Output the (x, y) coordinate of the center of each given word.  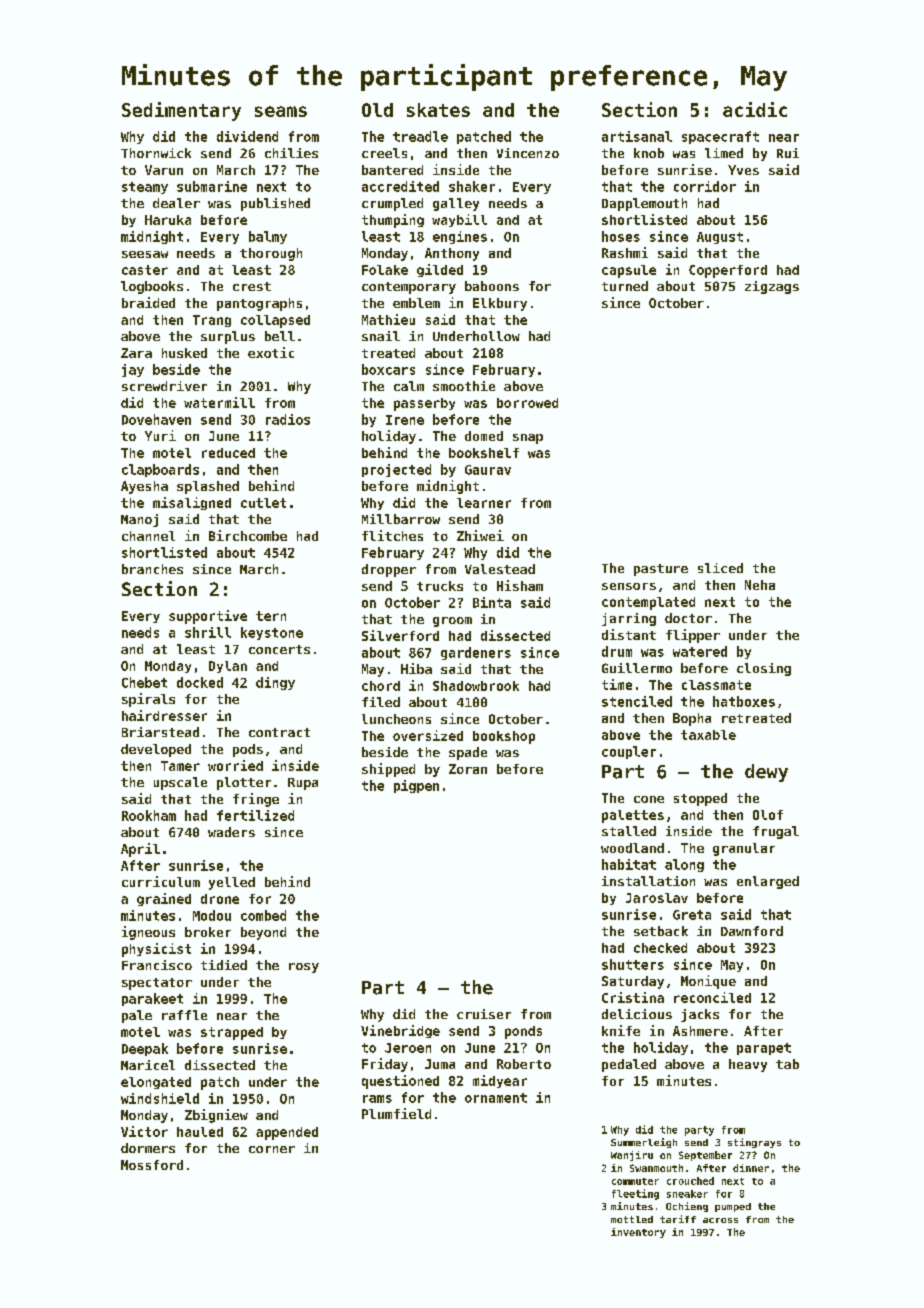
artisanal (637, 136)
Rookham (149, 815)
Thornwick (156, 153)
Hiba (416, 668)
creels (384, 153)
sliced (720, 568)
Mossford (152, 1165)
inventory (638, 1233)
